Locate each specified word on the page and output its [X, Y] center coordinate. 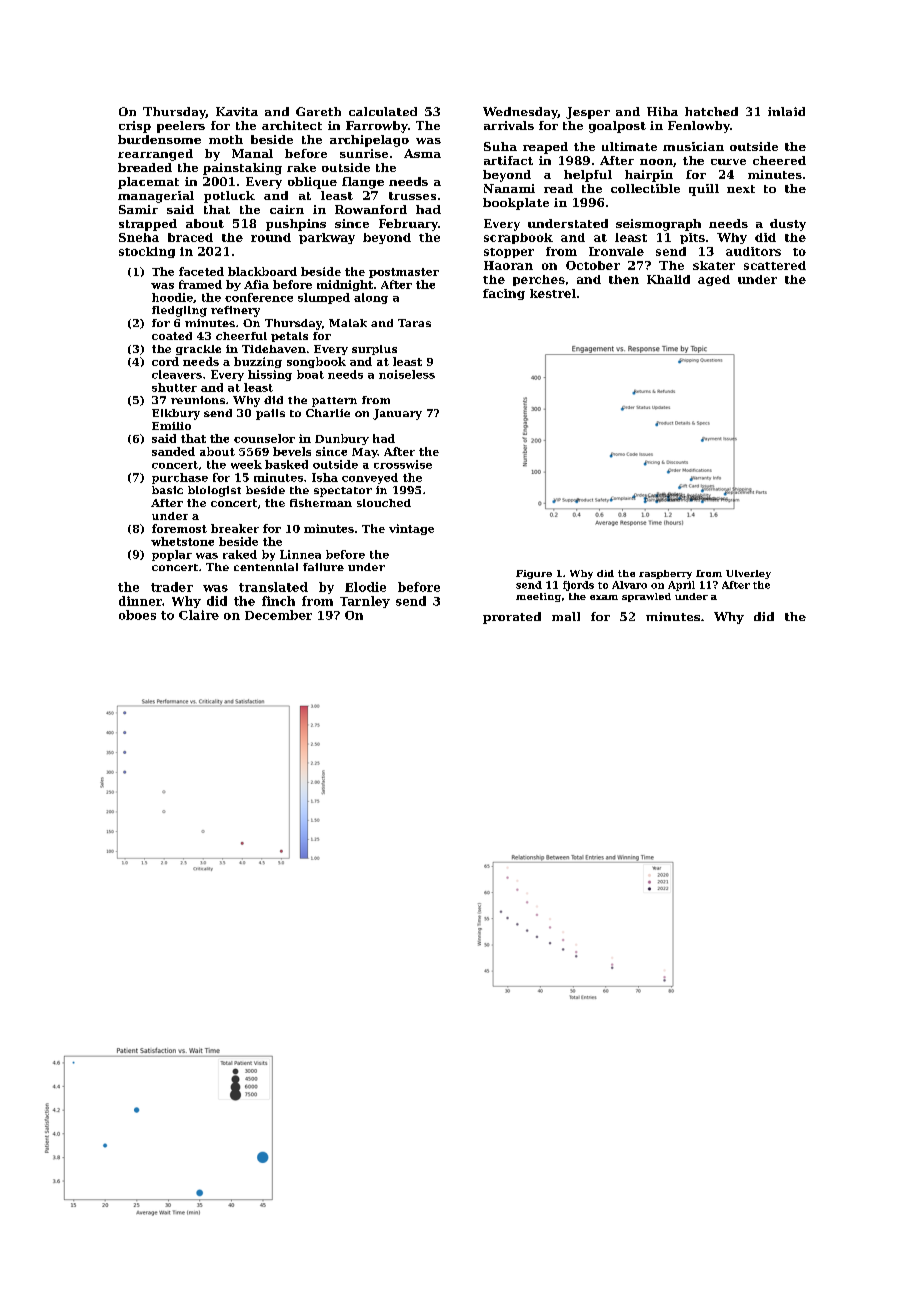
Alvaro [629, 585]
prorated [512, 618]
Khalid [668, 279]
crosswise [403, 464]
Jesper [588, 113]
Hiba [662, 111]
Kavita [237, 111]
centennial [266, 567]
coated [172, 336]
